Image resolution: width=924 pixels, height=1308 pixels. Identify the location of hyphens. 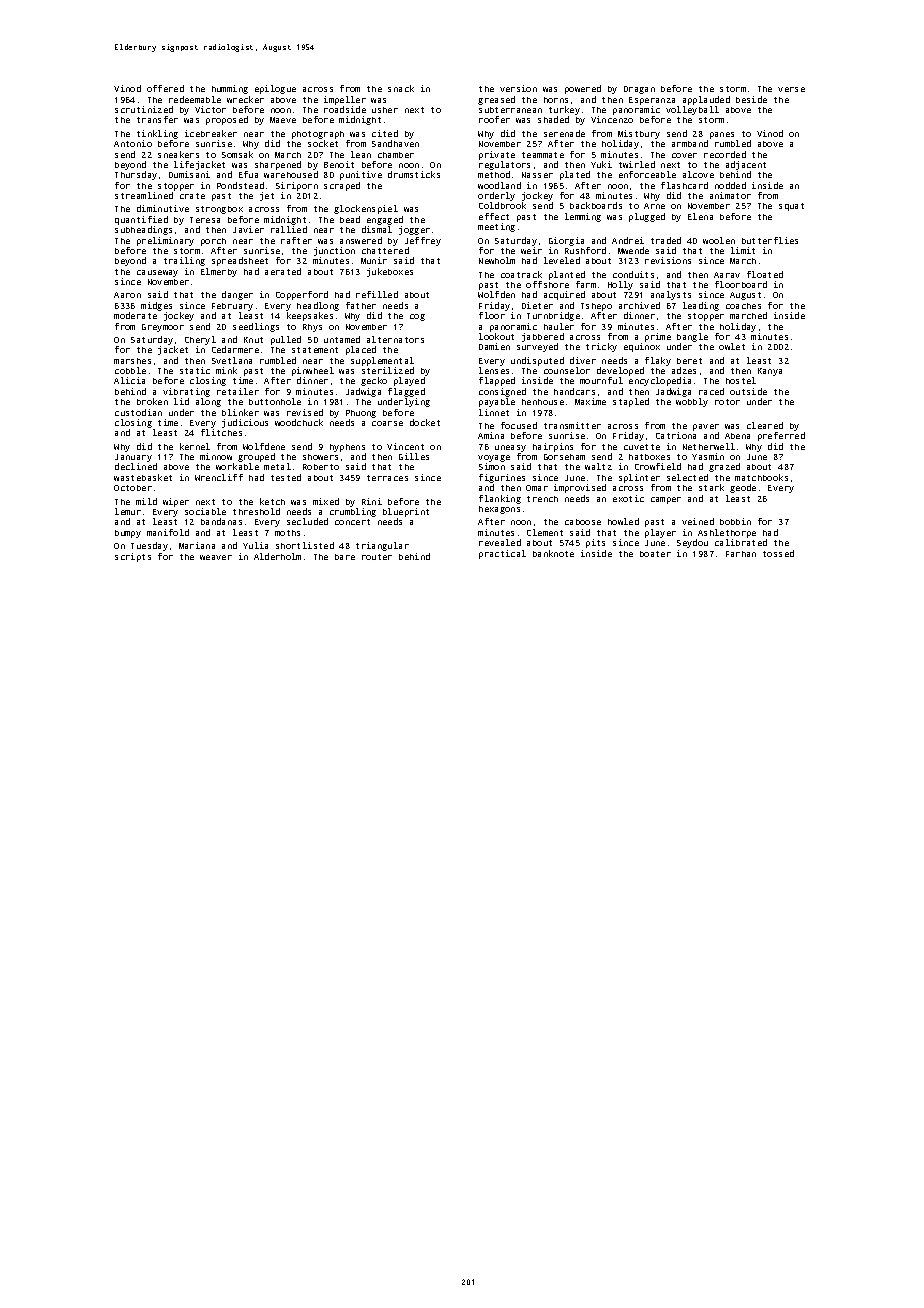
(347, 448).
